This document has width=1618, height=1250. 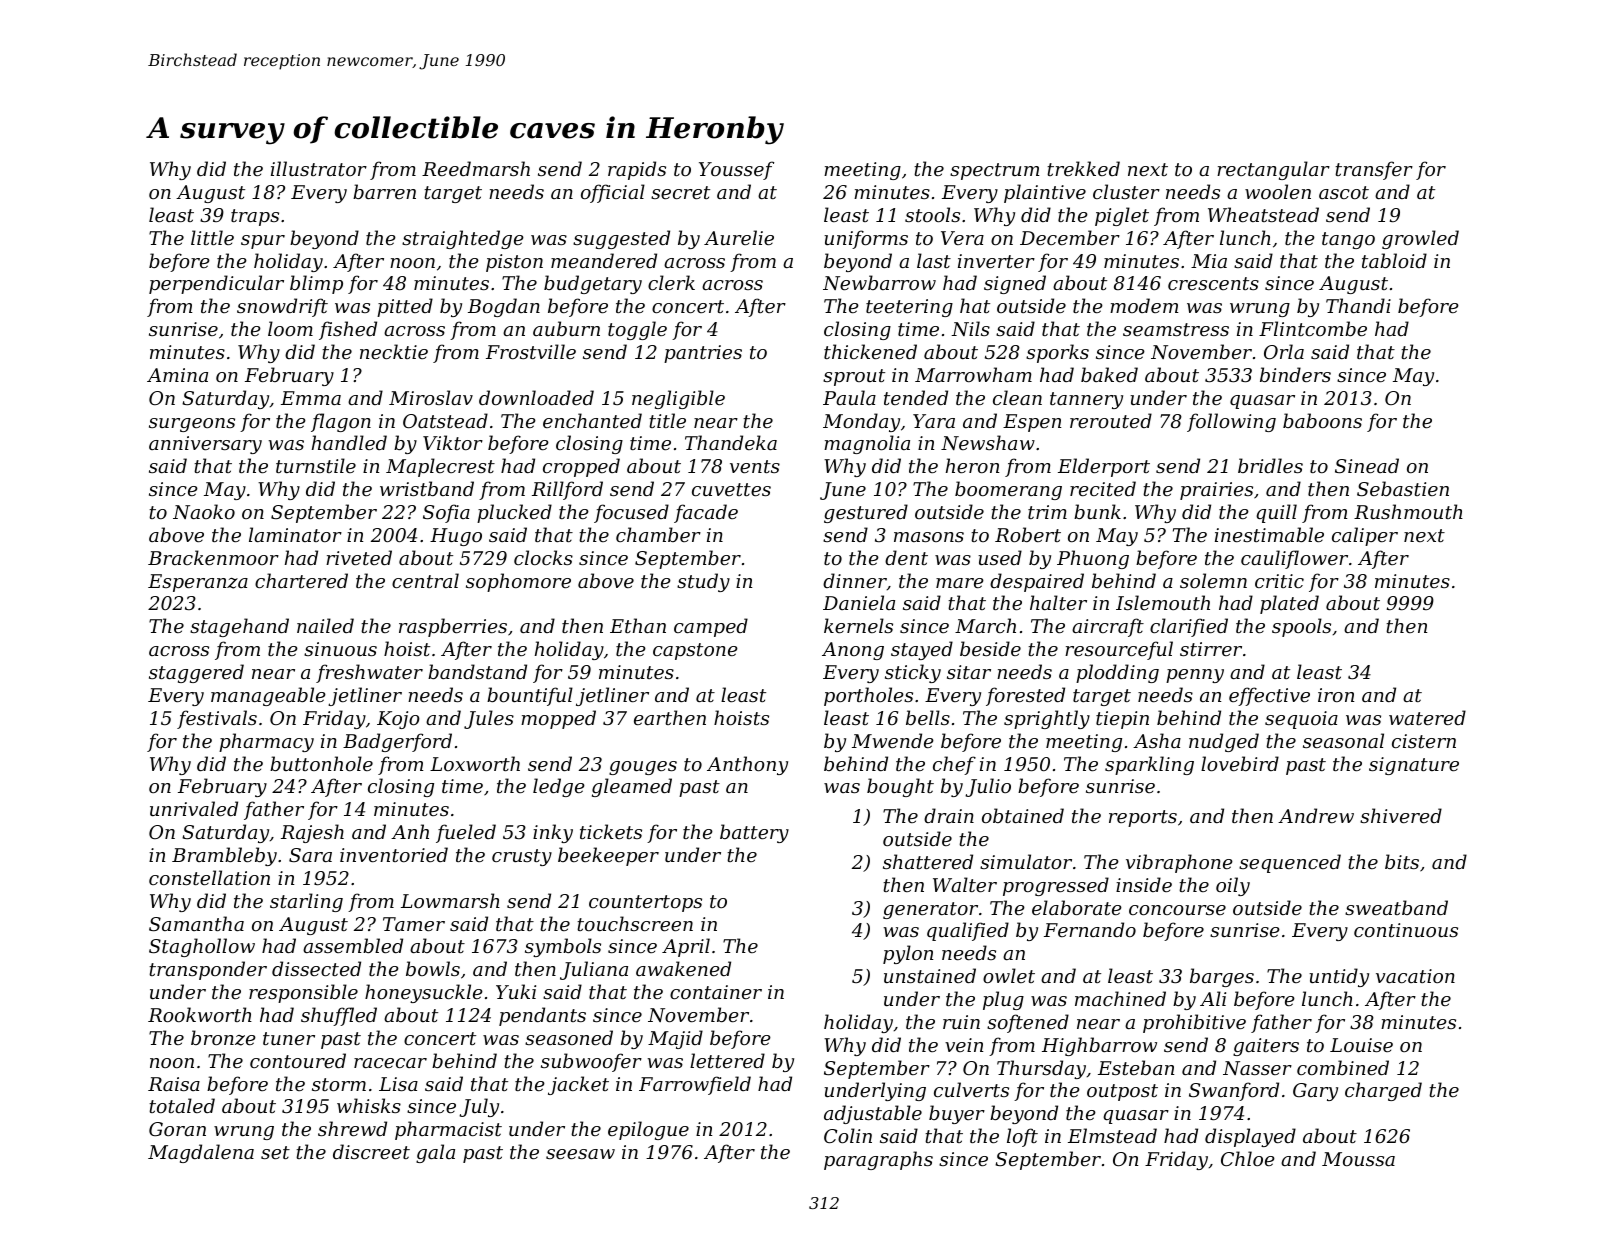 I want to click on reports, so click(x=1143, y=818).
